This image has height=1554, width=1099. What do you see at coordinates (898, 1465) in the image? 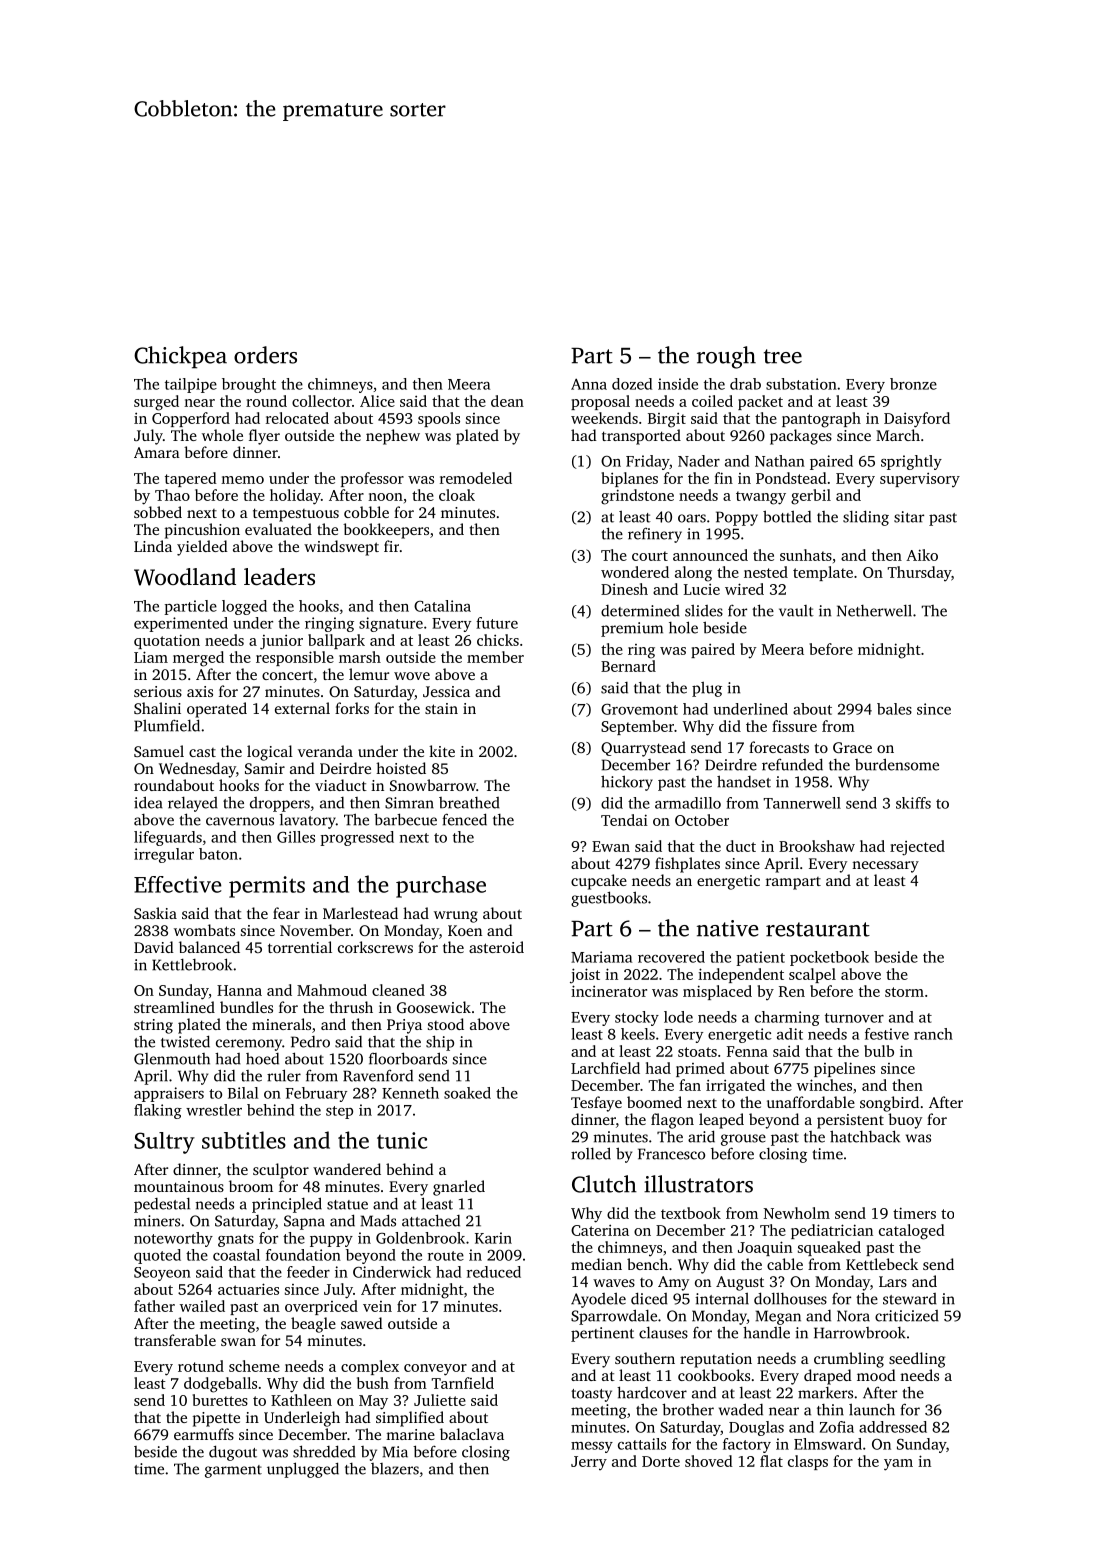
I see `yam` at bounding box center [898, 1465].
